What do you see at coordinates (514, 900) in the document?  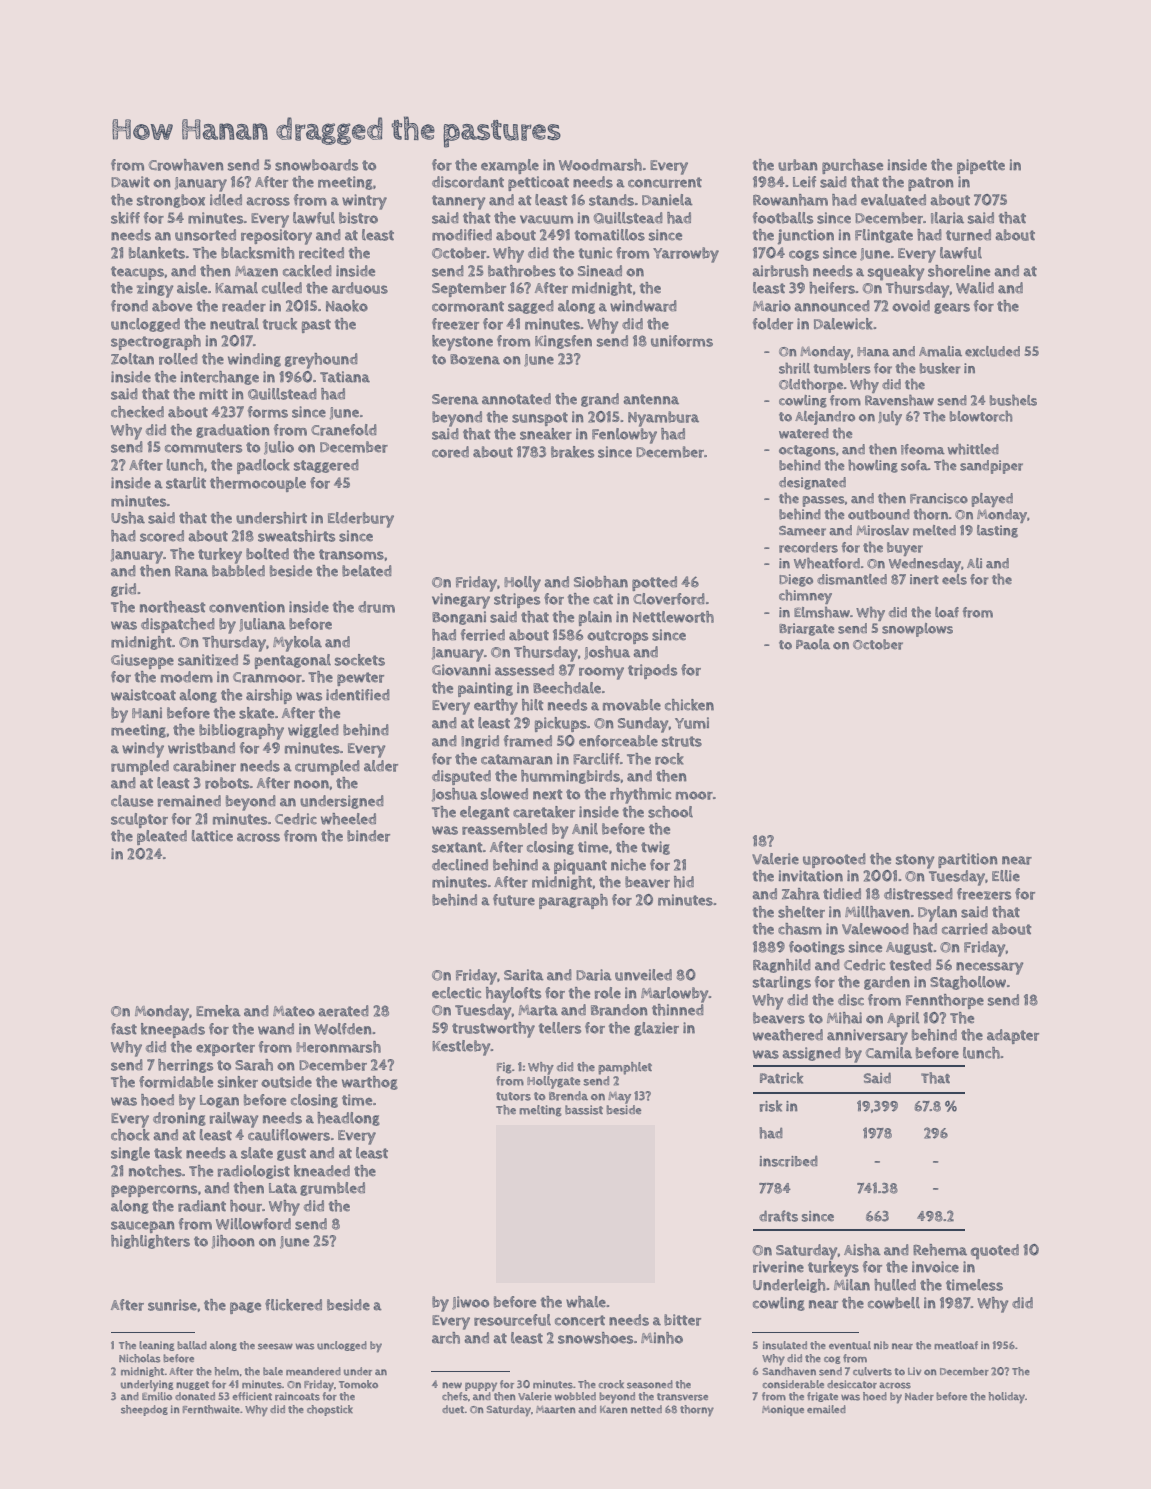 I see `future` at bounding box center [514, 900].
